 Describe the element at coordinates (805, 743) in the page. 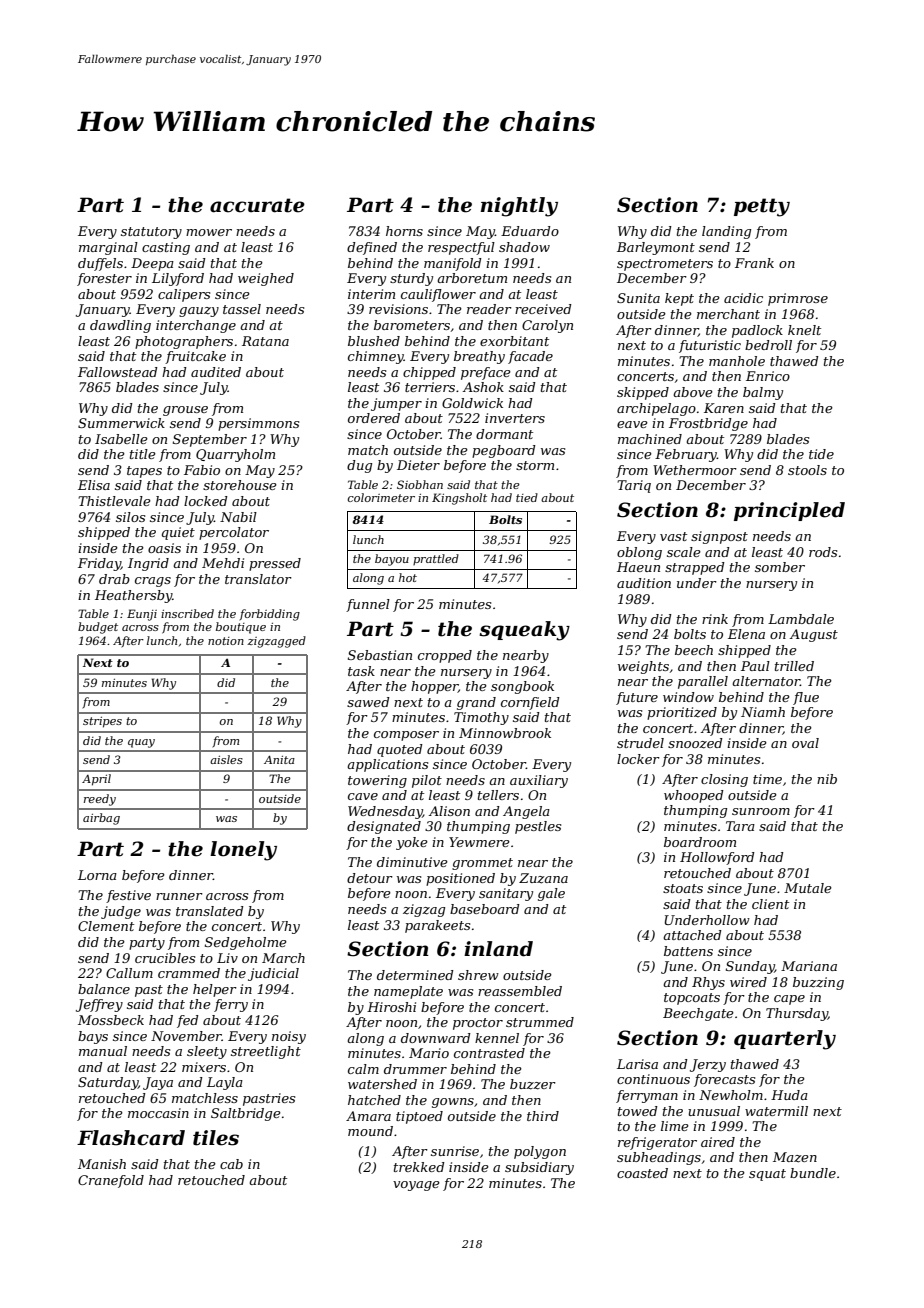

I see `oval` at that location.
